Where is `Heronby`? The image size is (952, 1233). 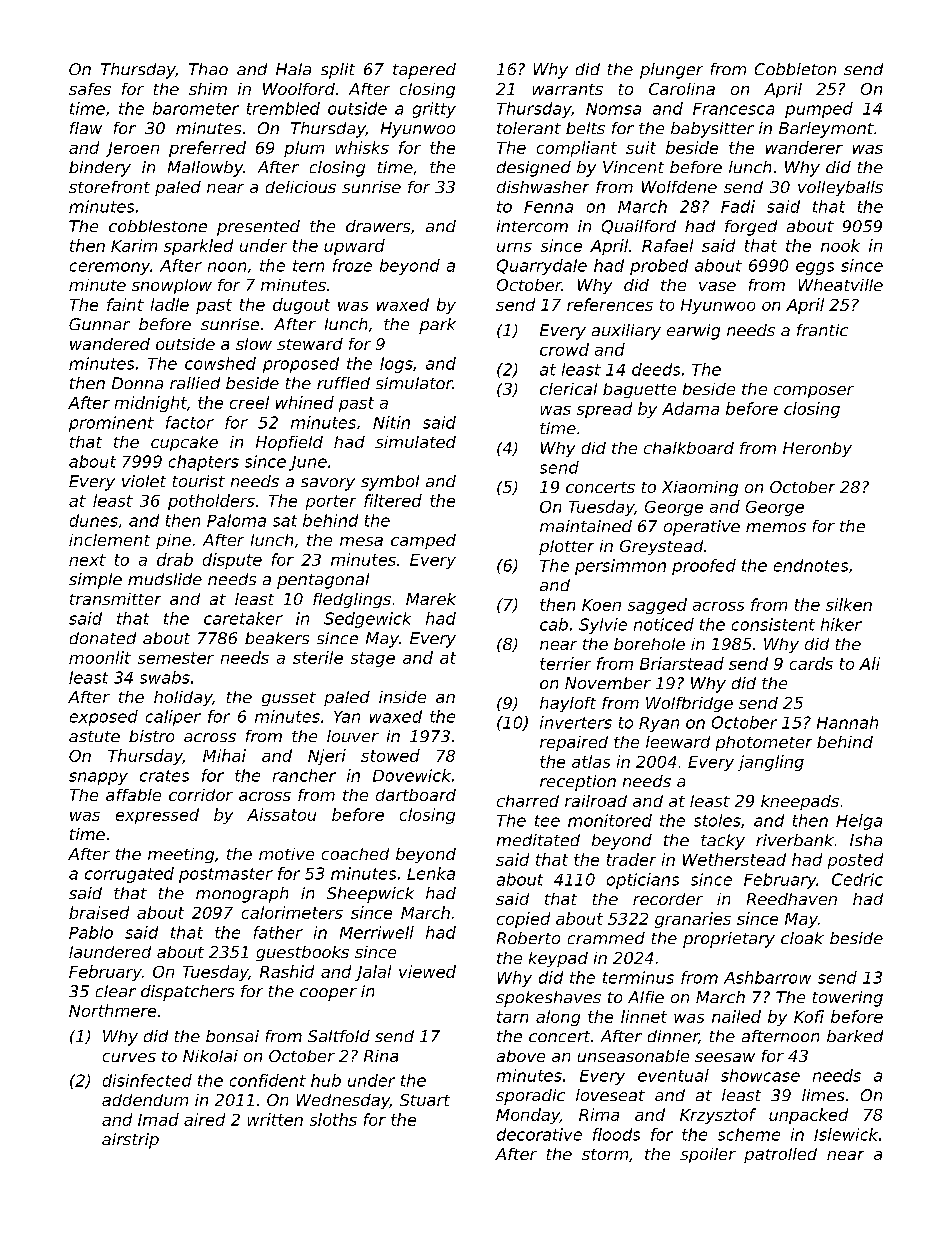 Heronby is located at coordinates (817, 449).
